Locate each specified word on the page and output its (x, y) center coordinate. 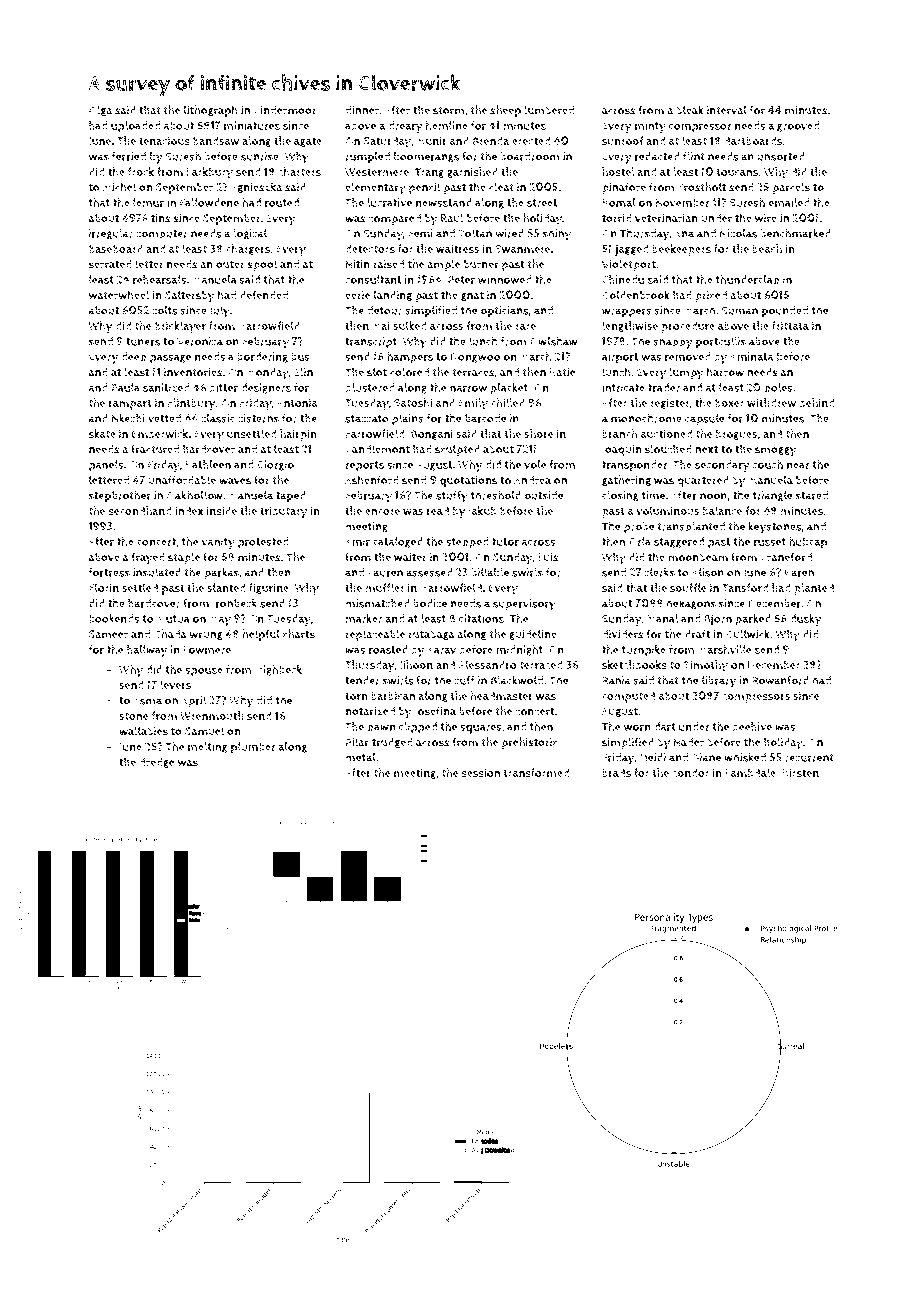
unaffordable (182, 480)
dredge (157, 762)
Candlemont (377, 449)
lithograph (211, 111)
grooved (798, 126)
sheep (505, 111)
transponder (635, 466)
